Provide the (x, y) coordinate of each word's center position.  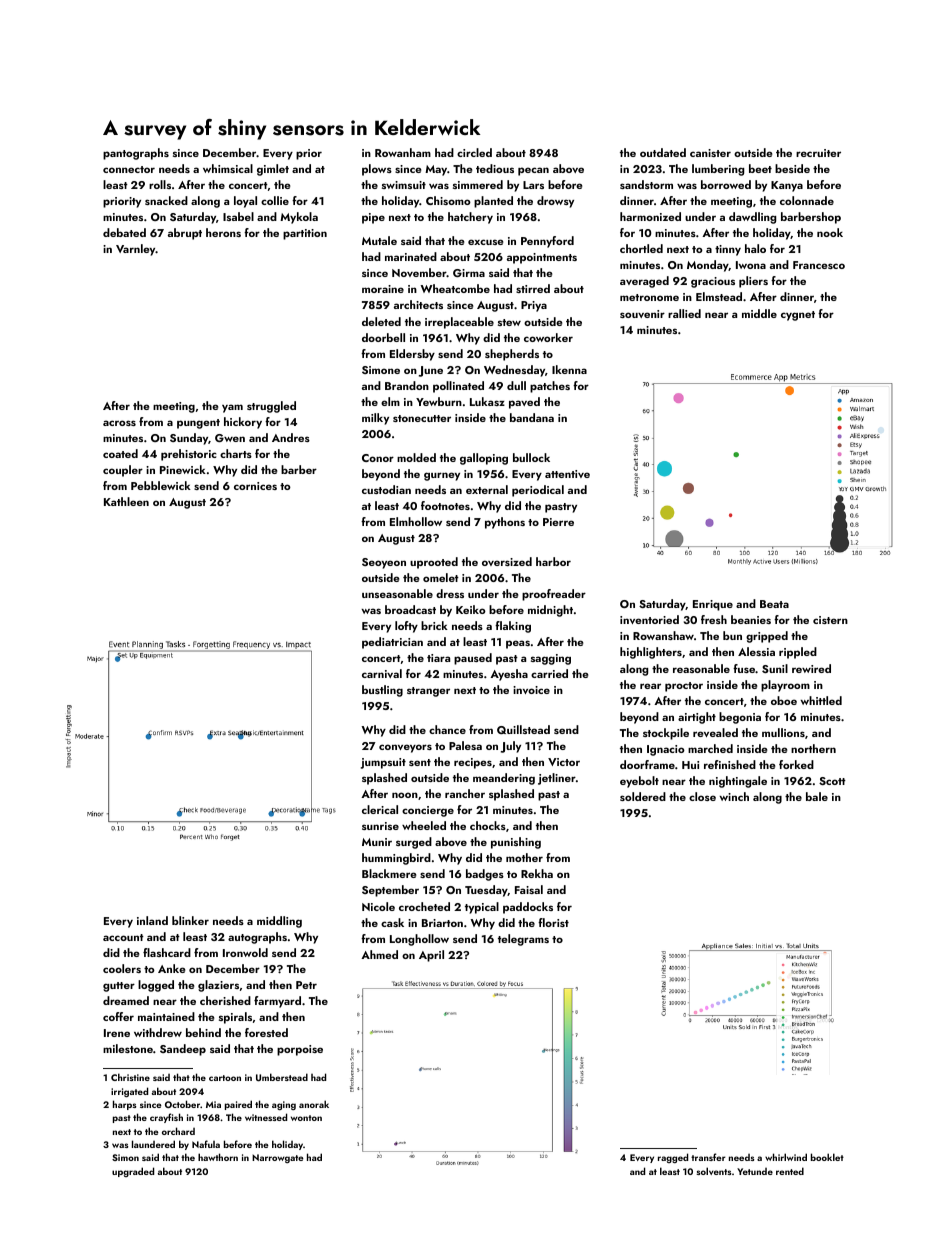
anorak (314, 1104)
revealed (715, 732)
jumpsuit (383, 763)
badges (485, 875)
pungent (198, 424)
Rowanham (403, 152)
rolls (160, 184)
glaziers (218, 986)
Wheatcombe (455, 288)
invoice (531, 690)
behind (203, 1032)
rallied (684, 313)
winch (734, 796)
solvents (713, 1171)
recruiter (818, 153)
